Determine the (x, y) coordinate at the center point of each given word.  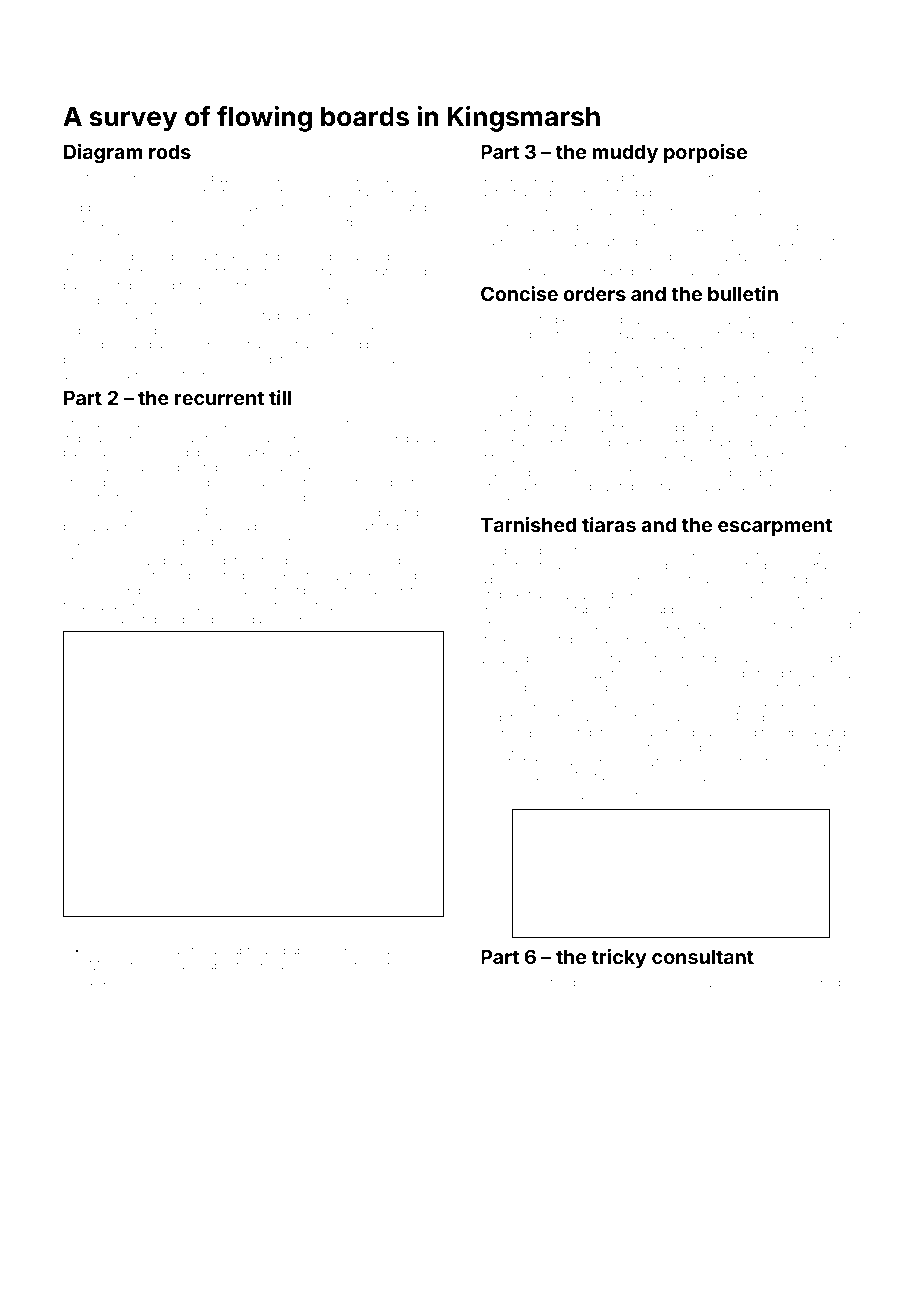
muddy (625, 153)
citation (157, 512)
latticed (736, 732)
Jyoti (107, 929)
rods (170, 151)
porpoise (705, 153)
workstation (513, 639)
